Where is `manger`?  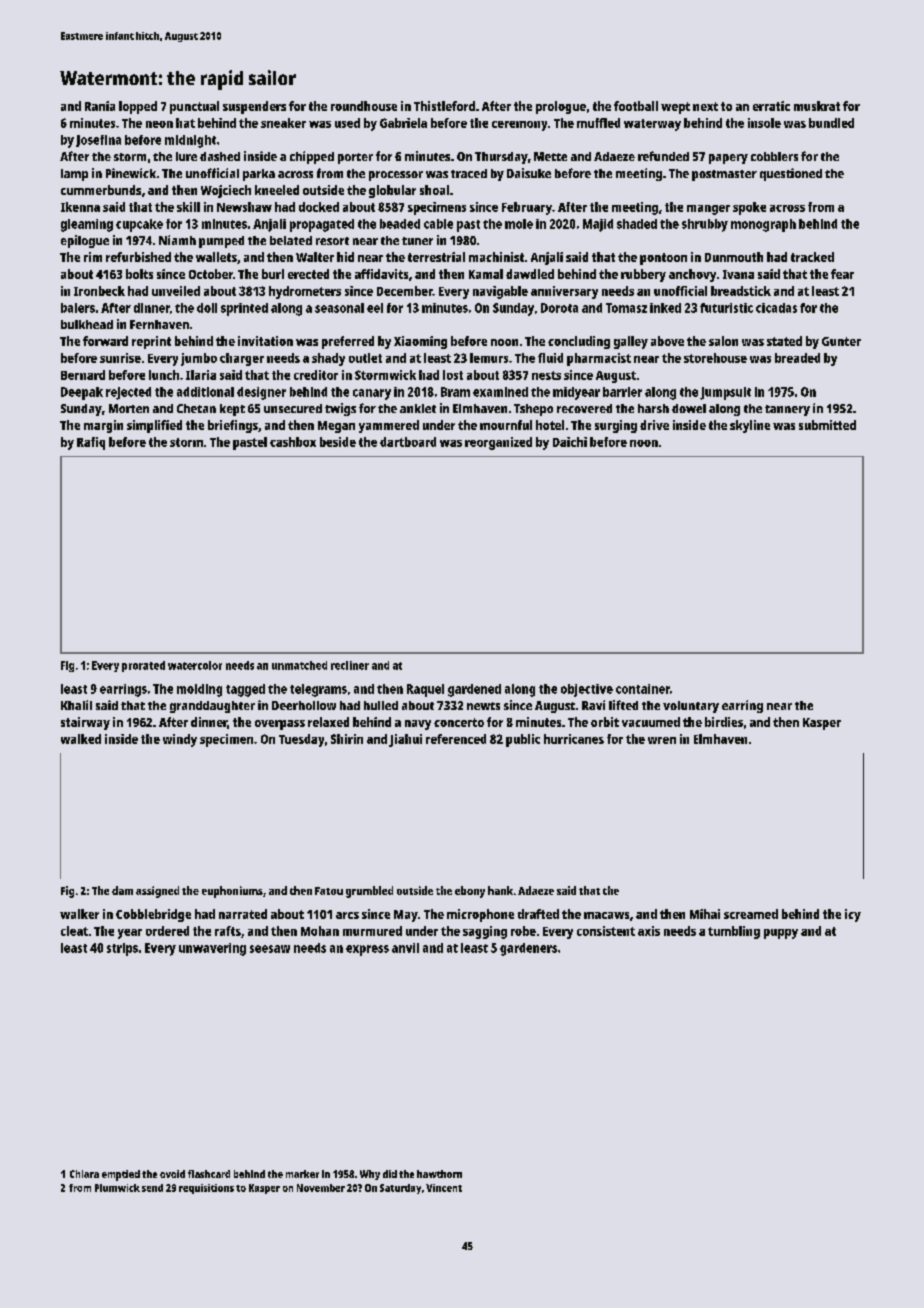 manger is located at coordinates (708, 210).
